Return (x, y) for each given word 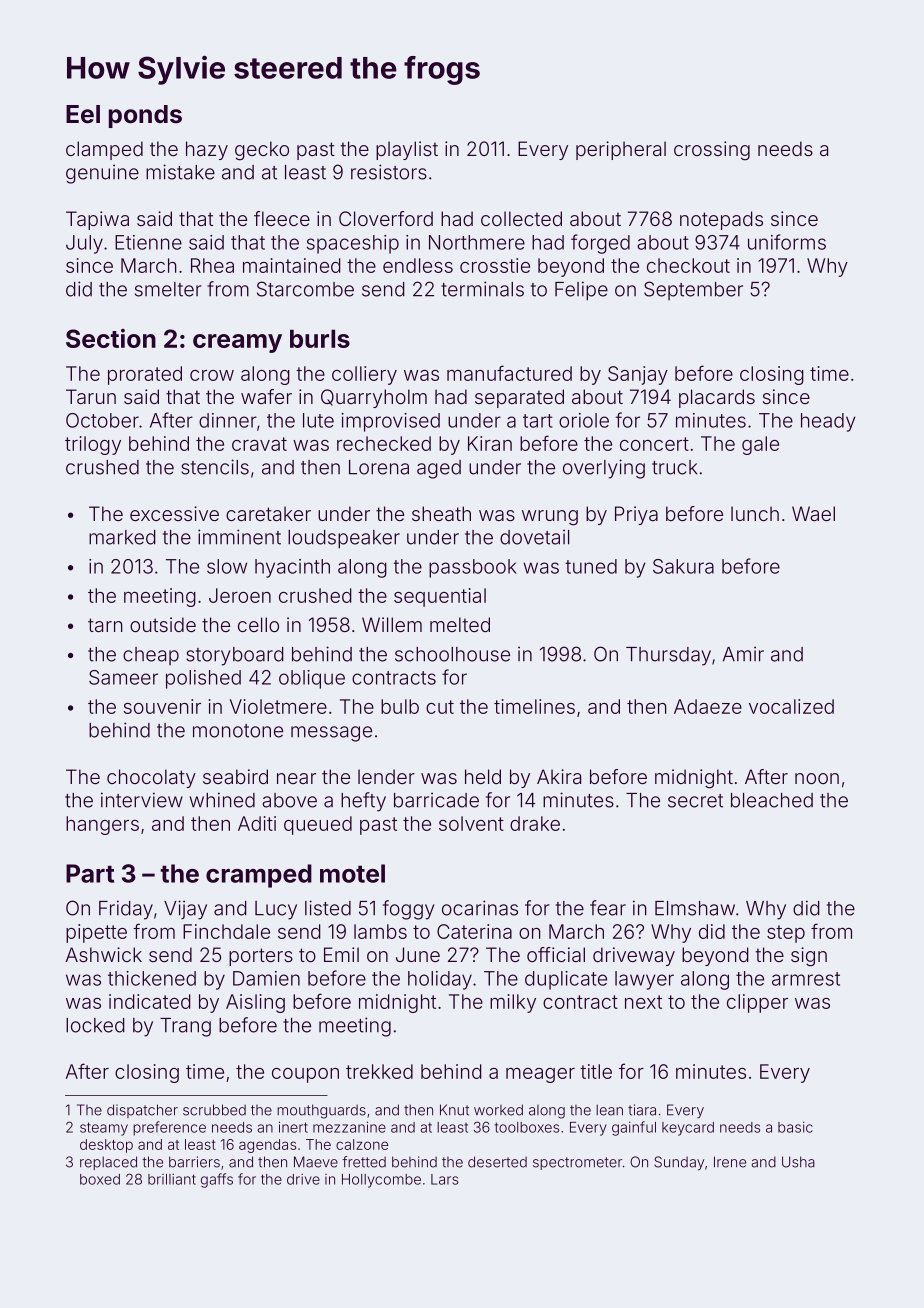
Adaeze (708, 706)
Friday (126, 910)
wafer (266, 396)
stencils (215, 467)
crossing (712, 151)
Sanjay (638, 375)
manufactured (509, 373)
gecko (262, 151)
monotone (238, 731)
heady (828, 422)
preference (169, 1128)
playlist (407, 150)
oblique (312, 679)
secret (695, 801)
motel (352, 873)
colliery (364, 375)
